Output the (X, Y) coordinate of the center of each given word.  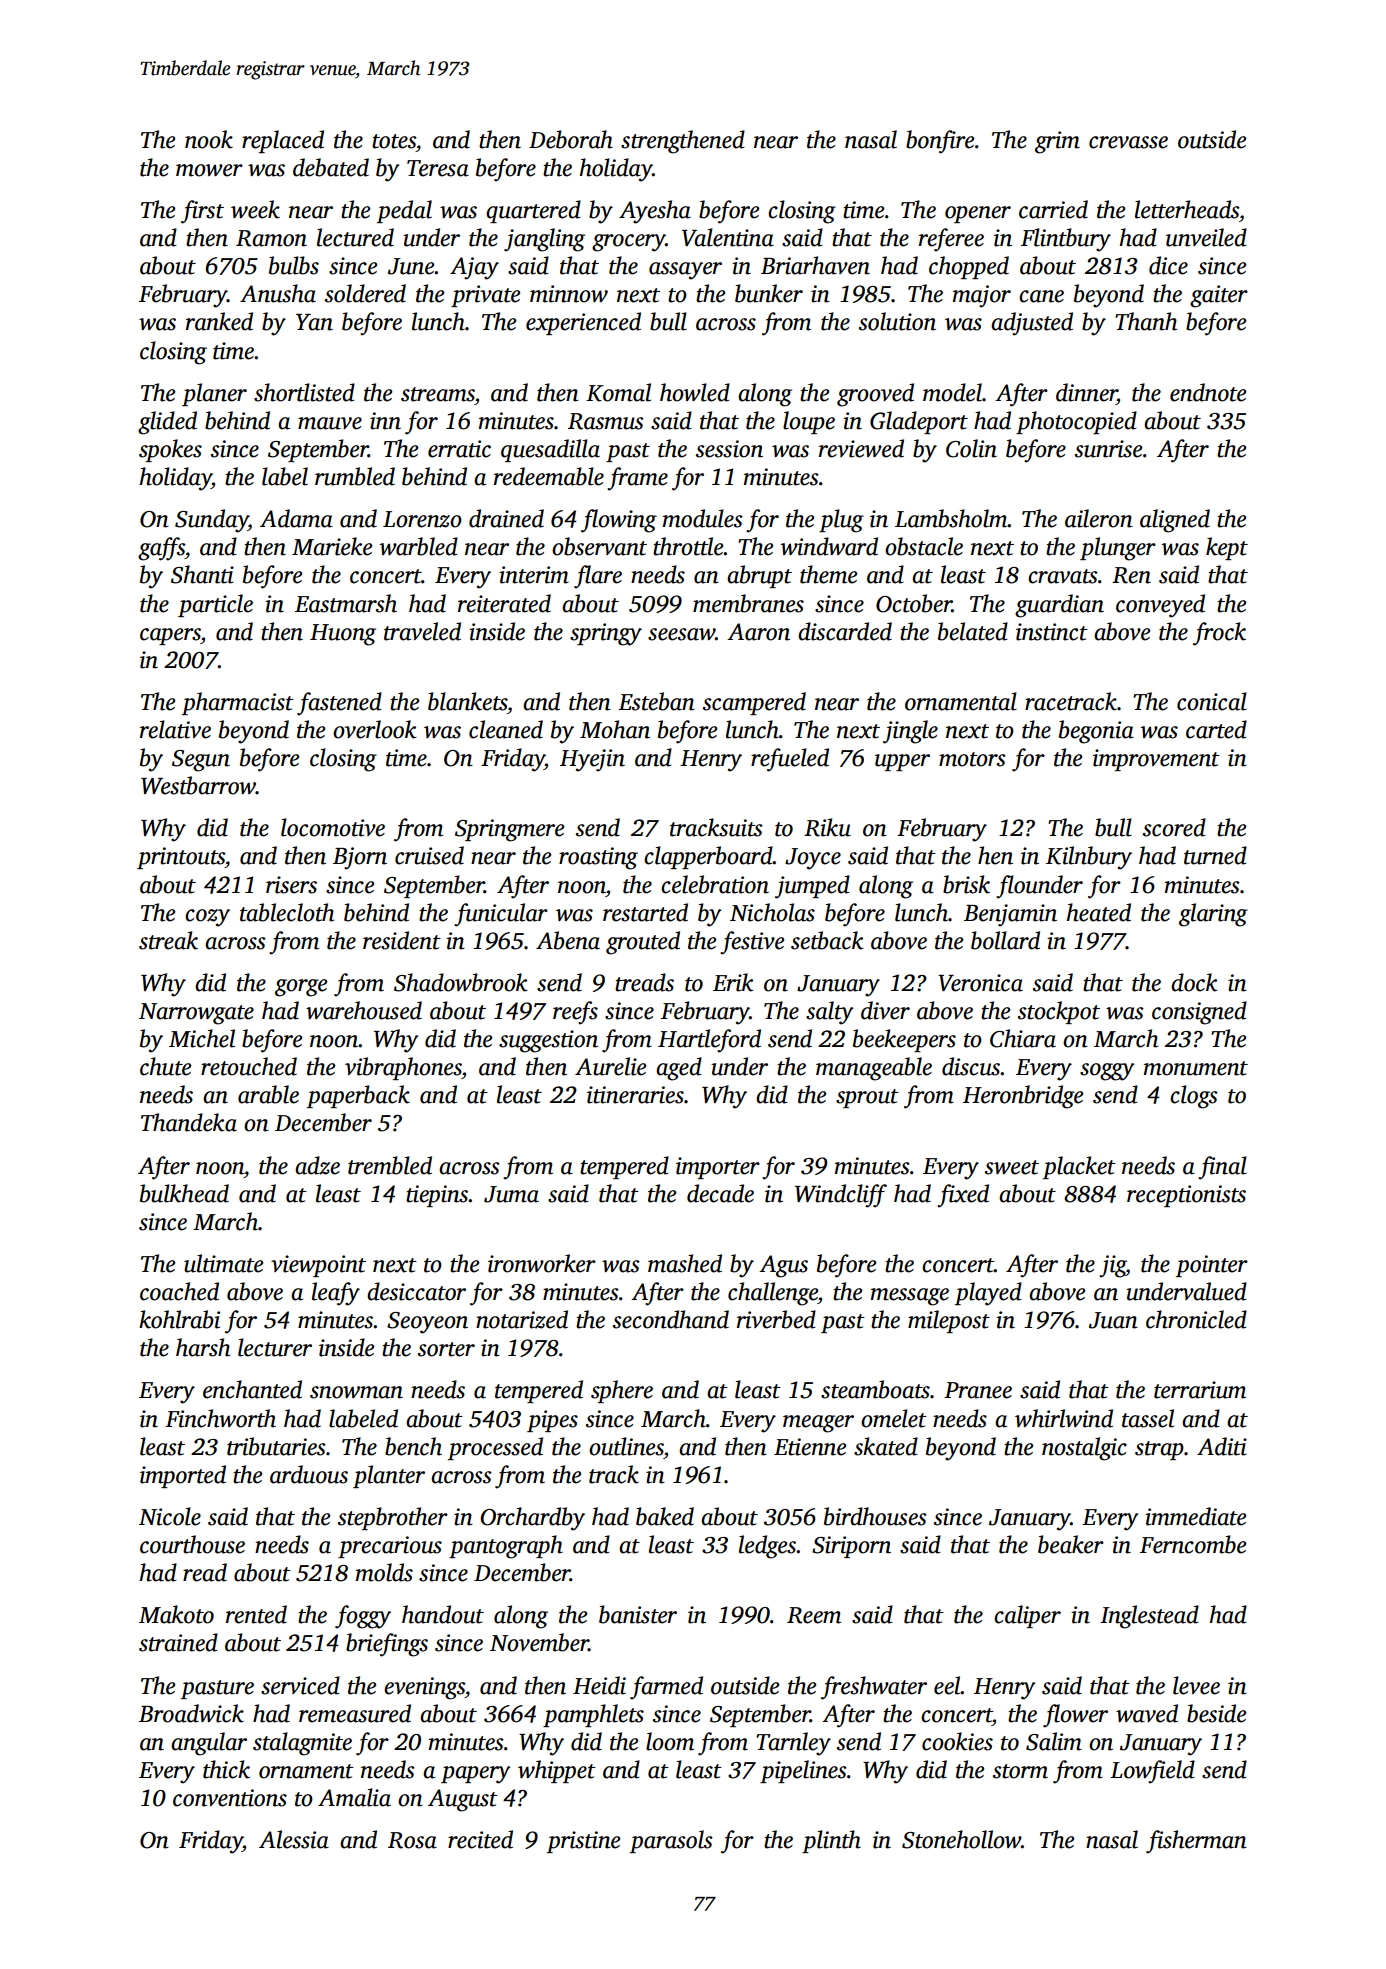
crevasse (1128, 142)
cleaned (506, 729)
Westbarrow (198, 785)
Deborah (571, 139)
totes (394, 141)
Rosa (412, 1840)
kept (1227, 548)
